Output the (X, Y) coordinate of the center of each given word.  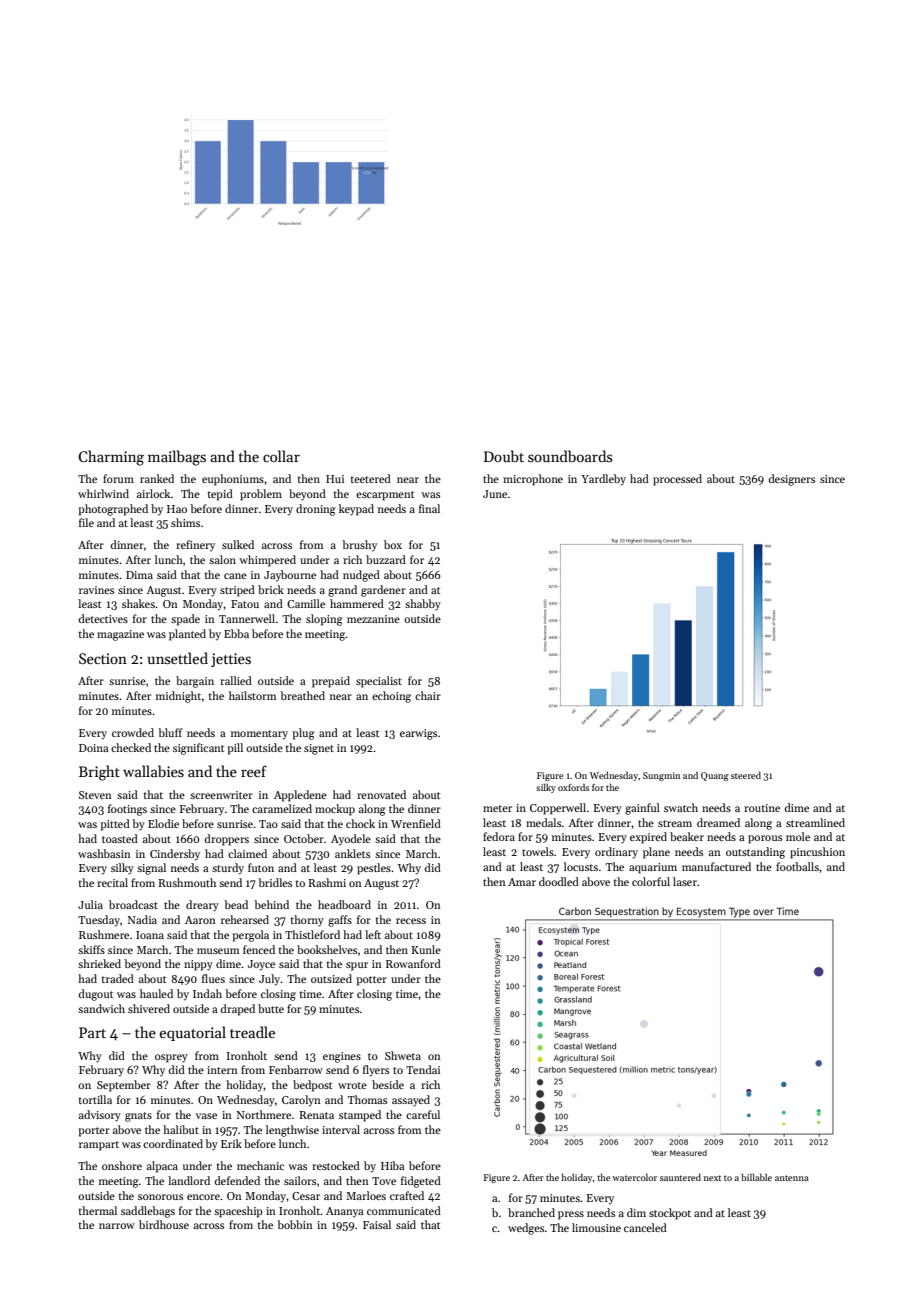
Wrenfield (416, 823)
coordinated (173, 1143)
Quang (715, 776)
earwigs (418, 734)
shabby (423, 605)
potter (371, 981)
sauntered (680, 1177)
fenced (259, 949)
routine (762, 808)
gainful (642, 809)
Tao (268, 824)
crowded (133, 732)
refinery (195, 545)
